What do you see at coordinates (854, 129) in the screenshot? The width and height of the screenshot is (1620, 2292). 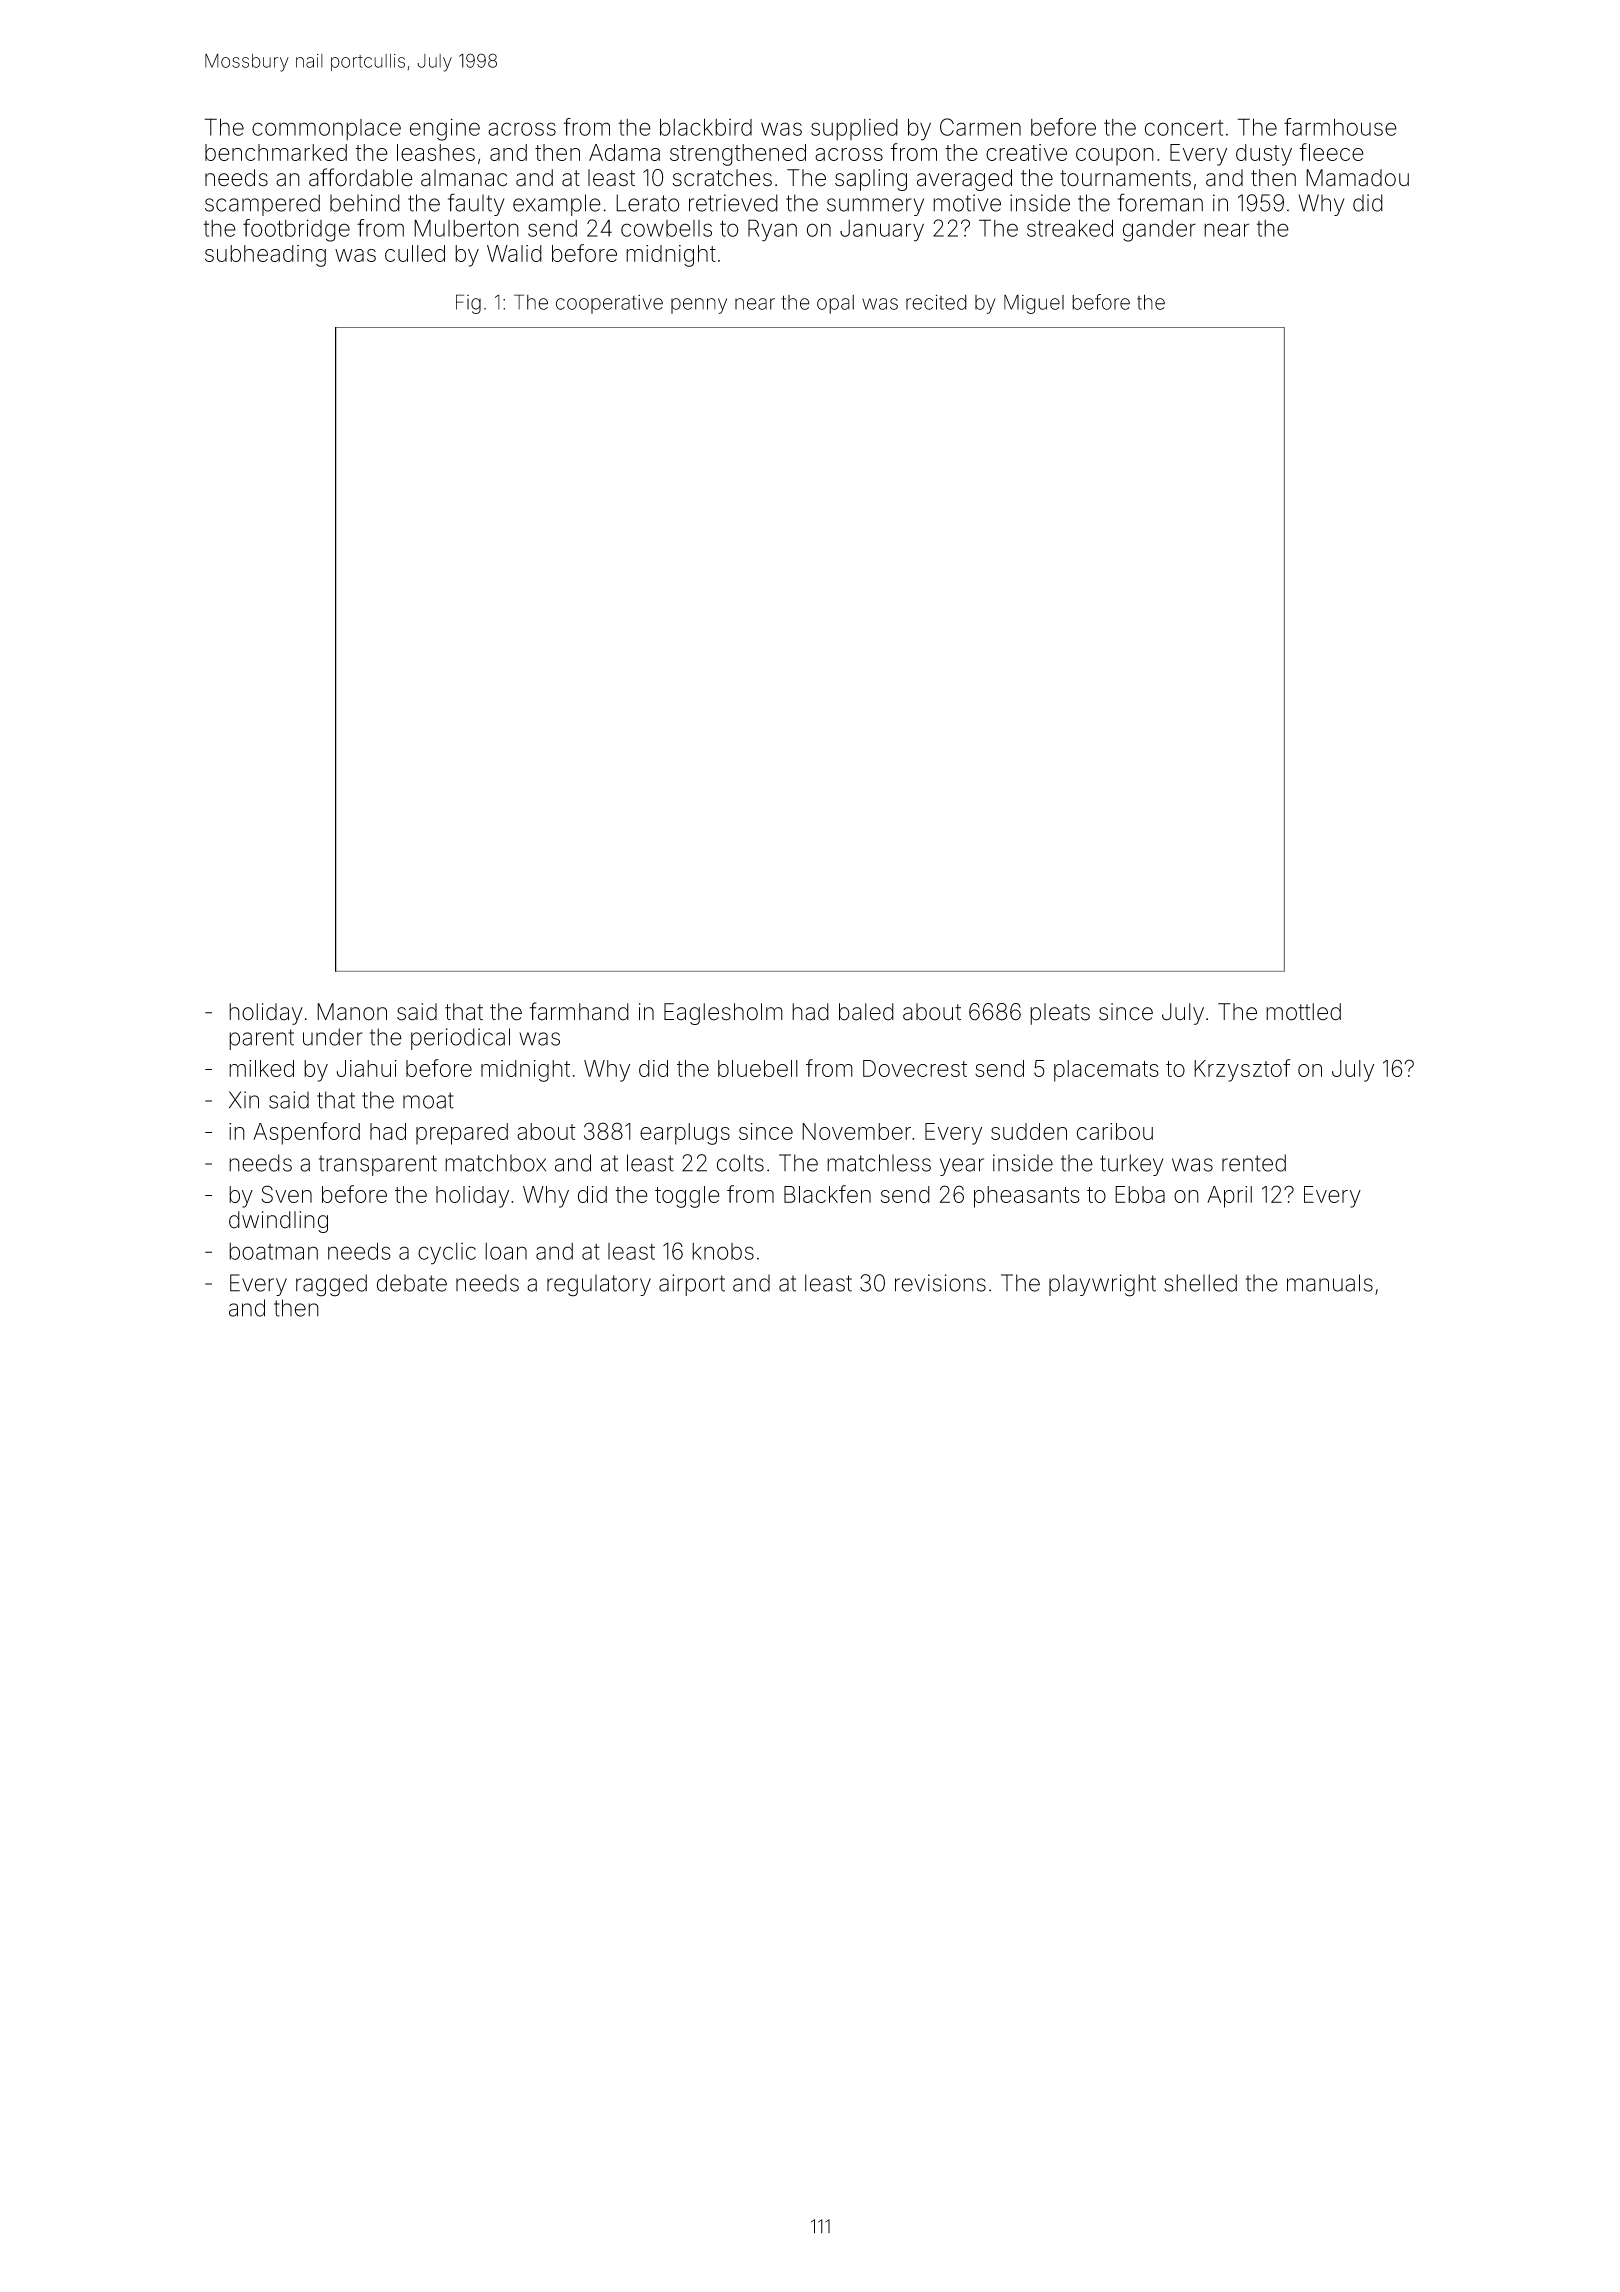 I see `supplied` at bounding box center [854, 129].
